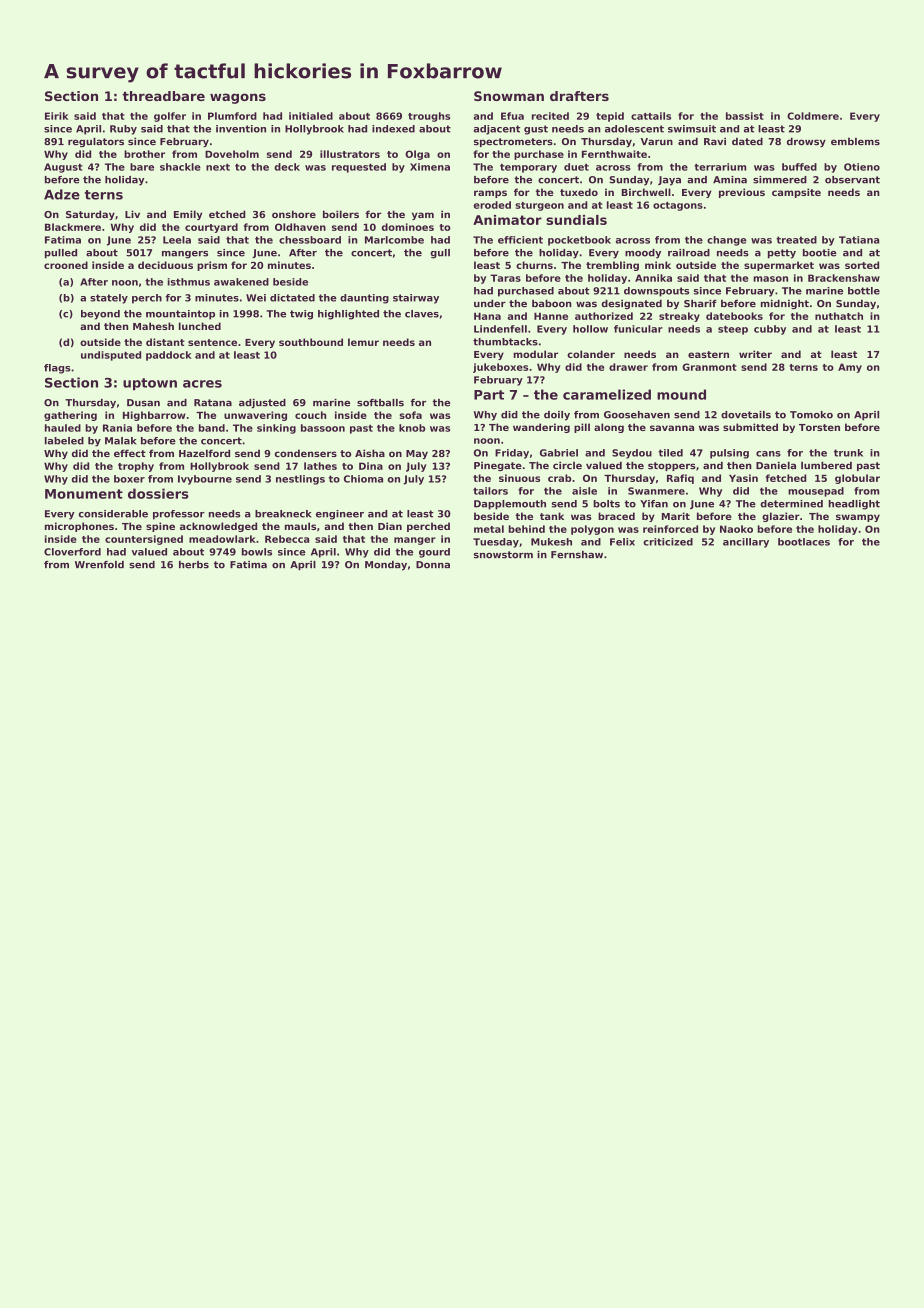 Image resolution: width=924 pixels, height=1308 pixels. Describe the element at coordinates (637, 415) in the document. I see `Goosehaven` at that location.
